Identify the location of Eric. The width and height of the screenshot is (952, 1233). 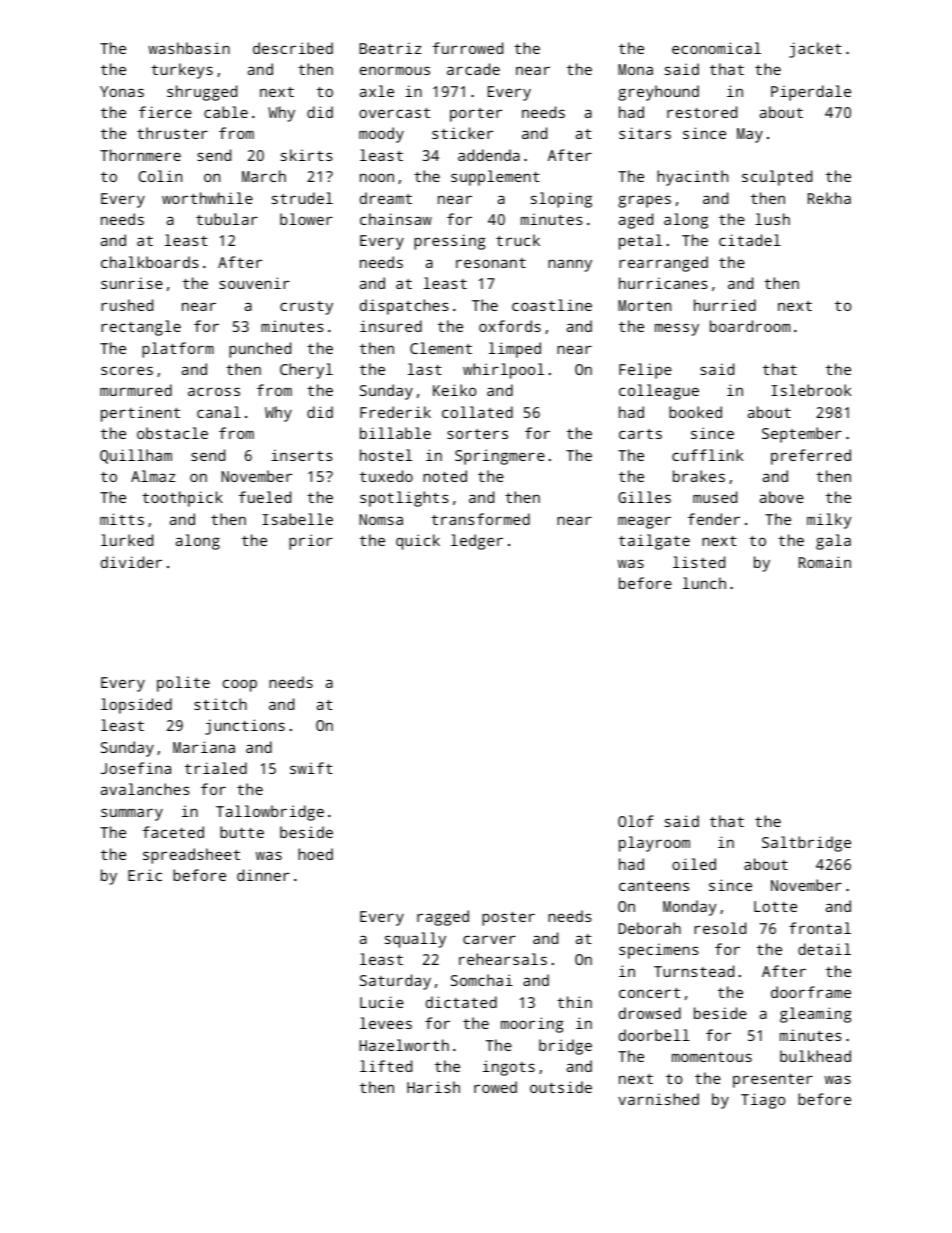
(145, 875).
